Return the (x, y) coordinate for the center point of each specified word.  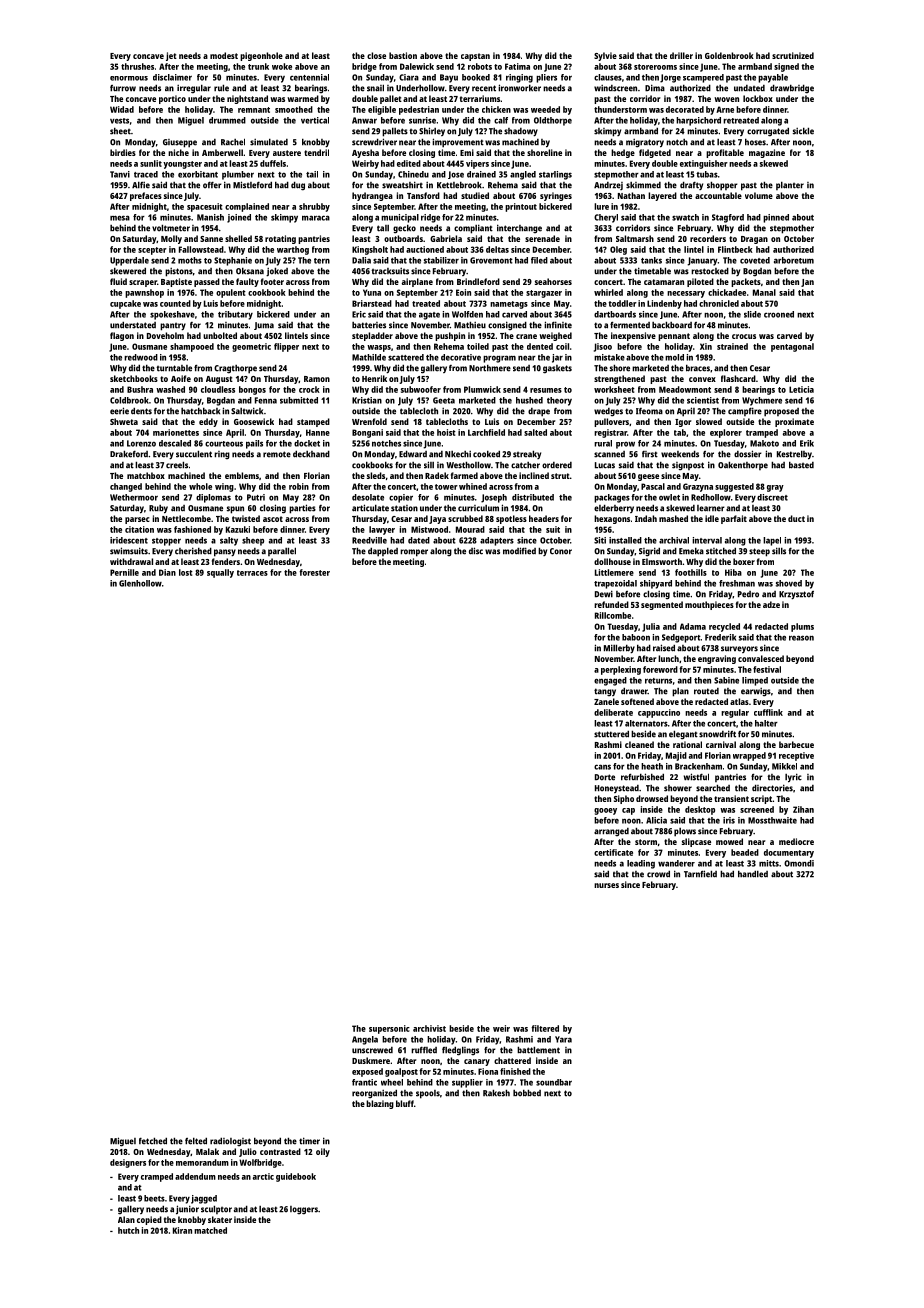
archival (674, 540)
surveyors (739, 649)
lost (186, 572)
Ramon (317, 379)
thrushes (137, 66)
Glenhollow (140, 583)
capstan (475, 57)
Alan (126, 1219)
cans (602, 767)
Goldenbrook (729, 55)
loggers (304, 1210)
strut (560, 476)
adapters (497, 541)
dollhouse (612, 561)
